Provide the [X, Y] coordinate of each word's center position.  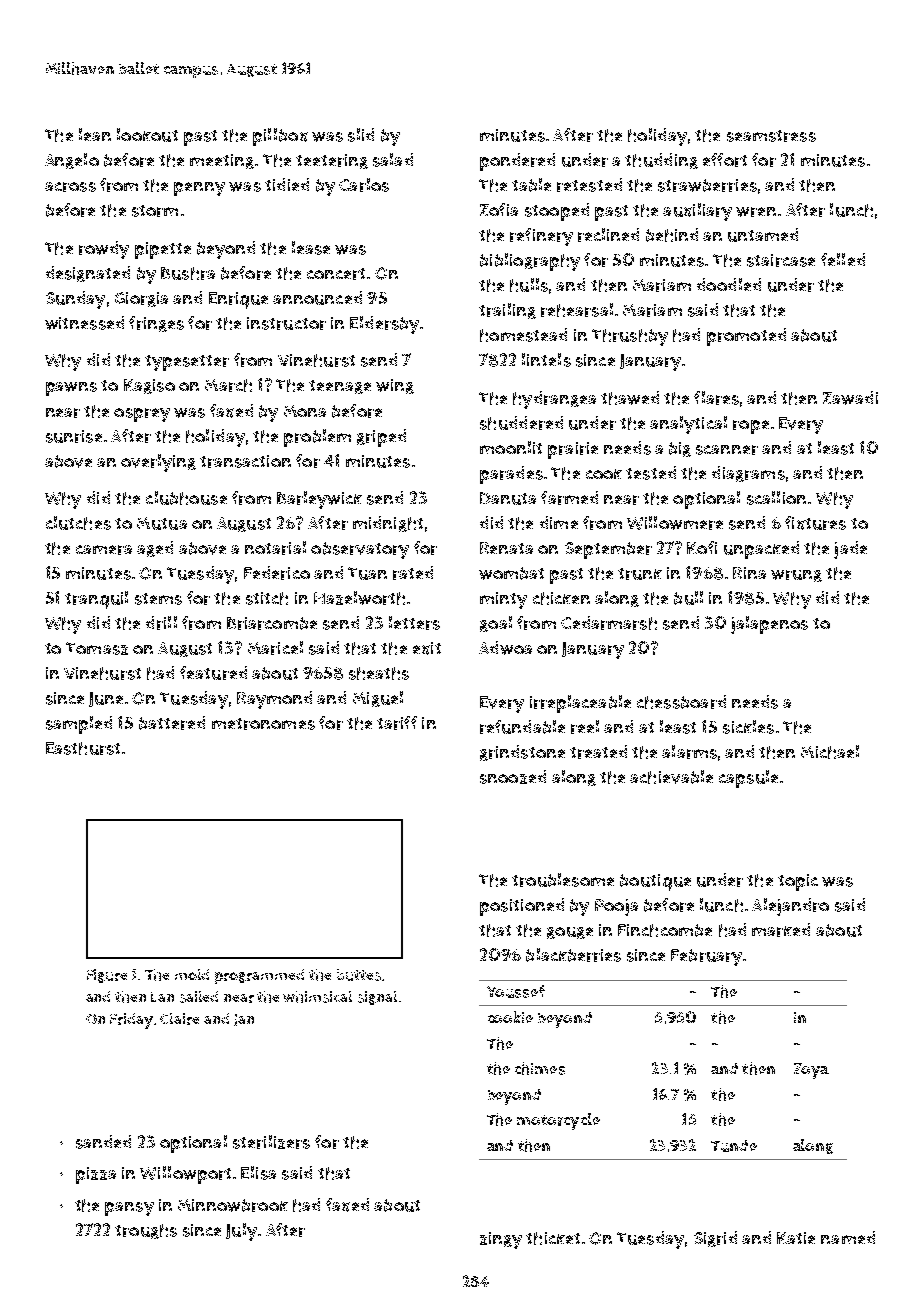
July [241, 1232]
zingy [501, 1240]
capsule [748, 779]
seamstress [771, 136]
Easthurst [83, 748]
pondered [517, 162]
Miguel [378, 699]
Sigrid [715, 1239]
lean [95, 134]
